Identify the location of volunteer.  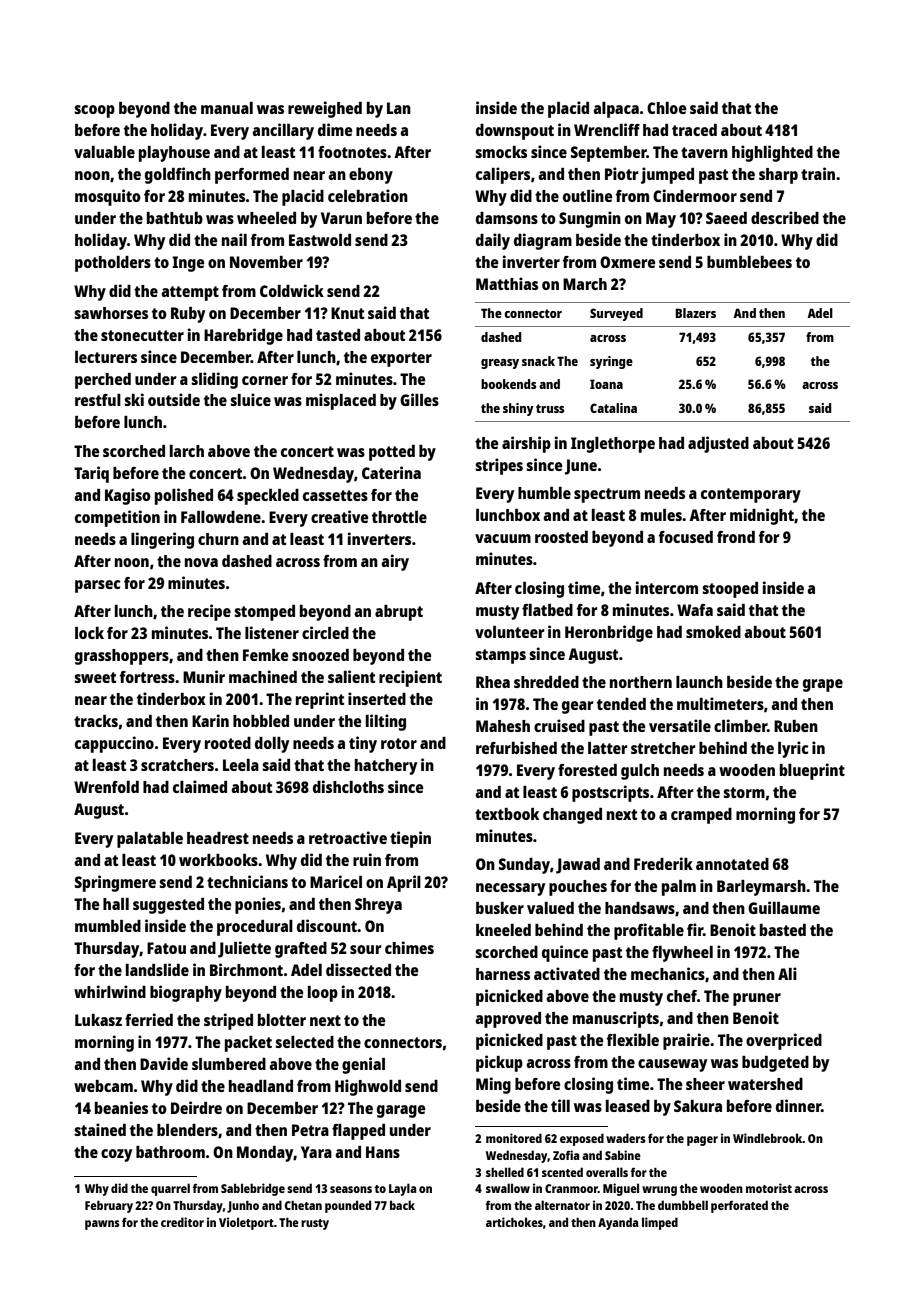
(510, 632).
